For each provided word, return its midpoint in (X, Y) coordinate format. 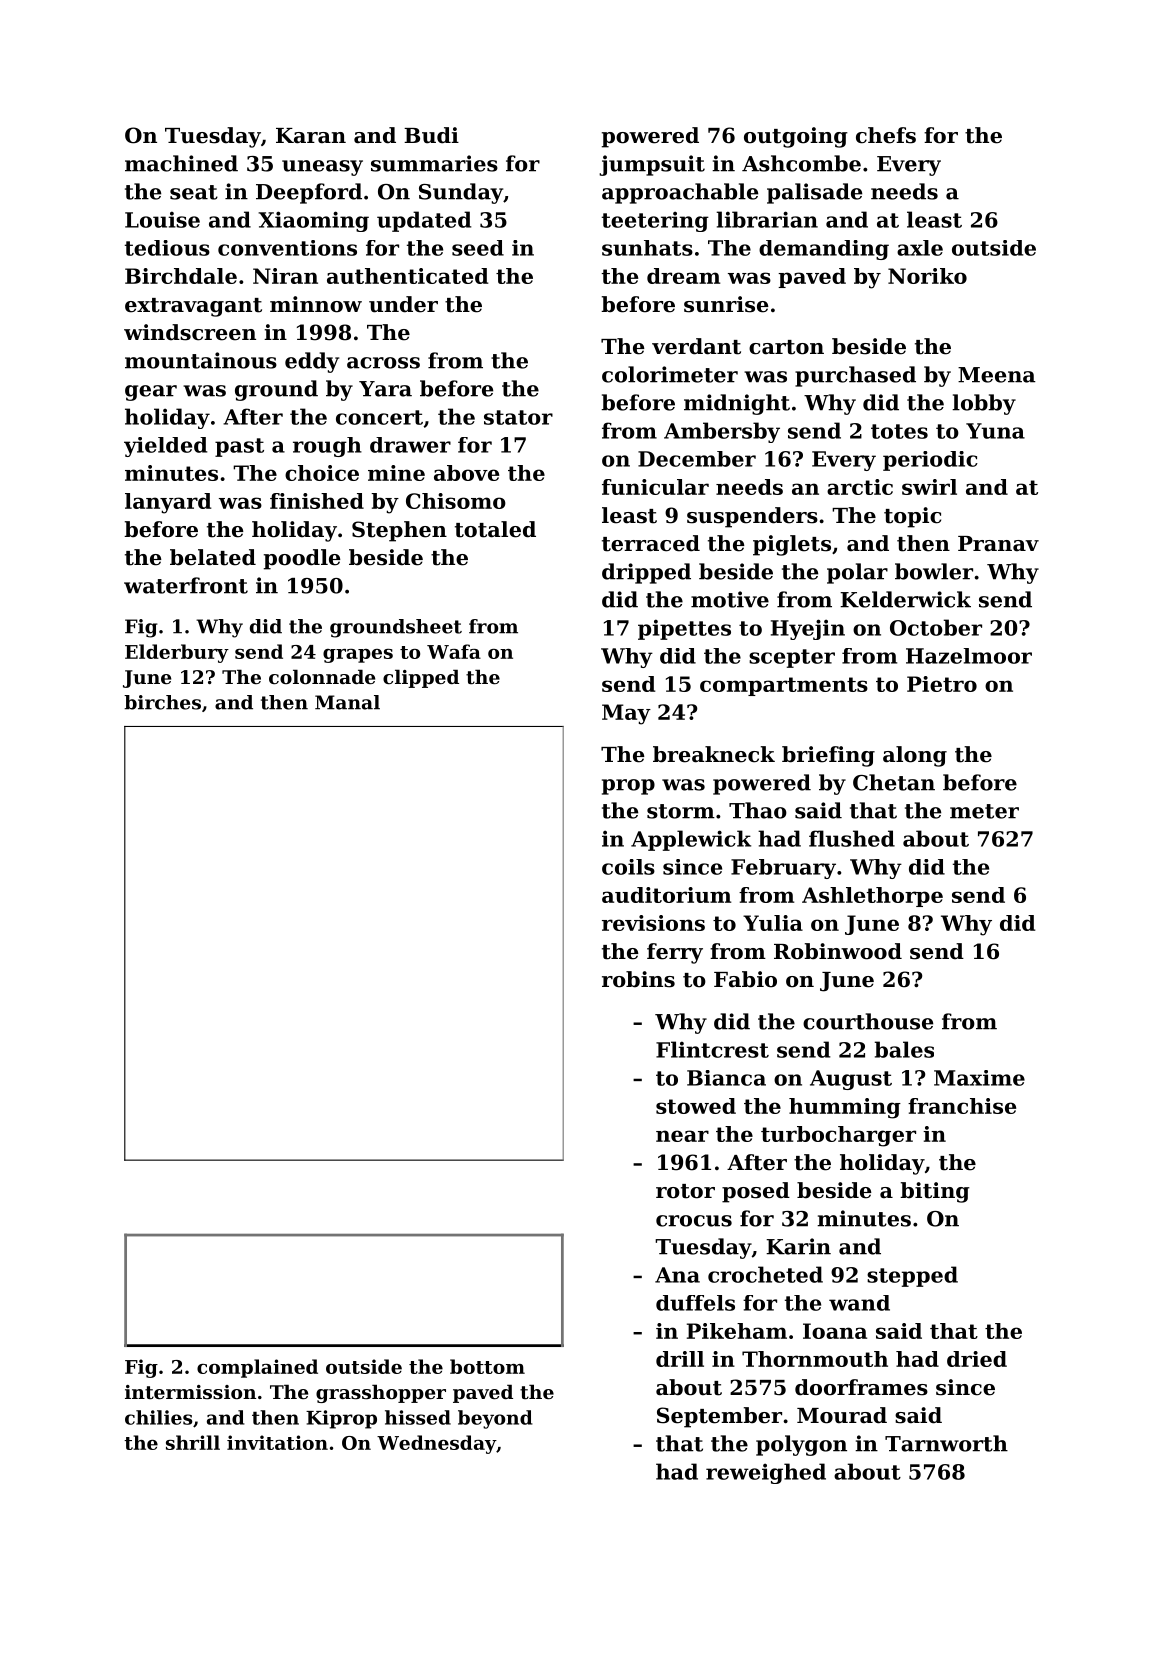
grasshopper (381, 1393)
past (239, 447)
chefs (886, 135)
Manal (347, 702)
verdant (696, 346)
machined (181, 163)
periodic (930, 461)
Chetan (894, 782)
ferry (675, 953)
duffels (695, 1303)
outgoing (796, 137)
